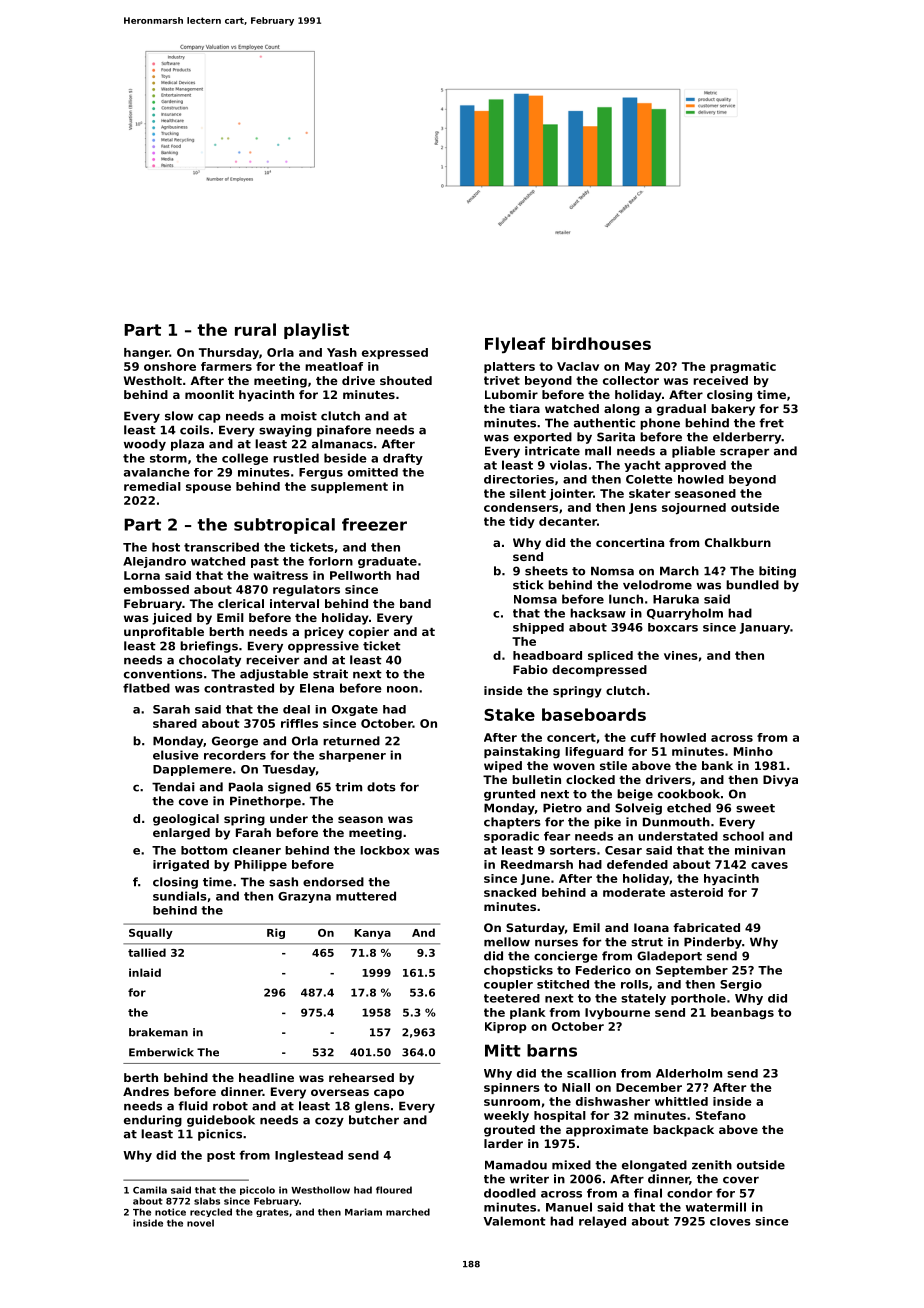 The image size is (924, 1308). What do you see at coordinates (316, 331) in the screenshot?
I see `playlist` at bounding box center [316, 331].
